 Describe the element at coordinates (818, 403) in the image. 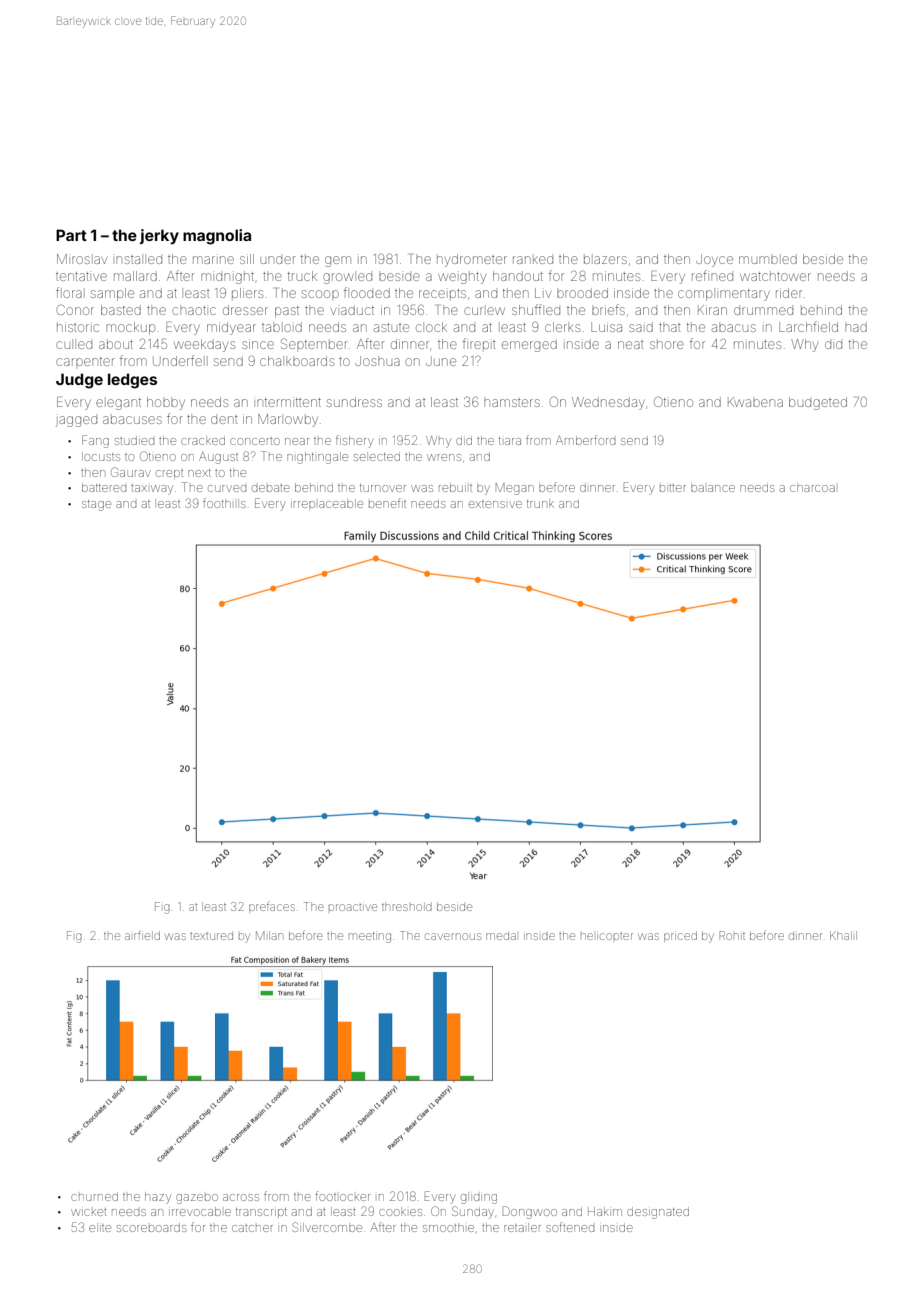

I see `budgeted` at that location.
